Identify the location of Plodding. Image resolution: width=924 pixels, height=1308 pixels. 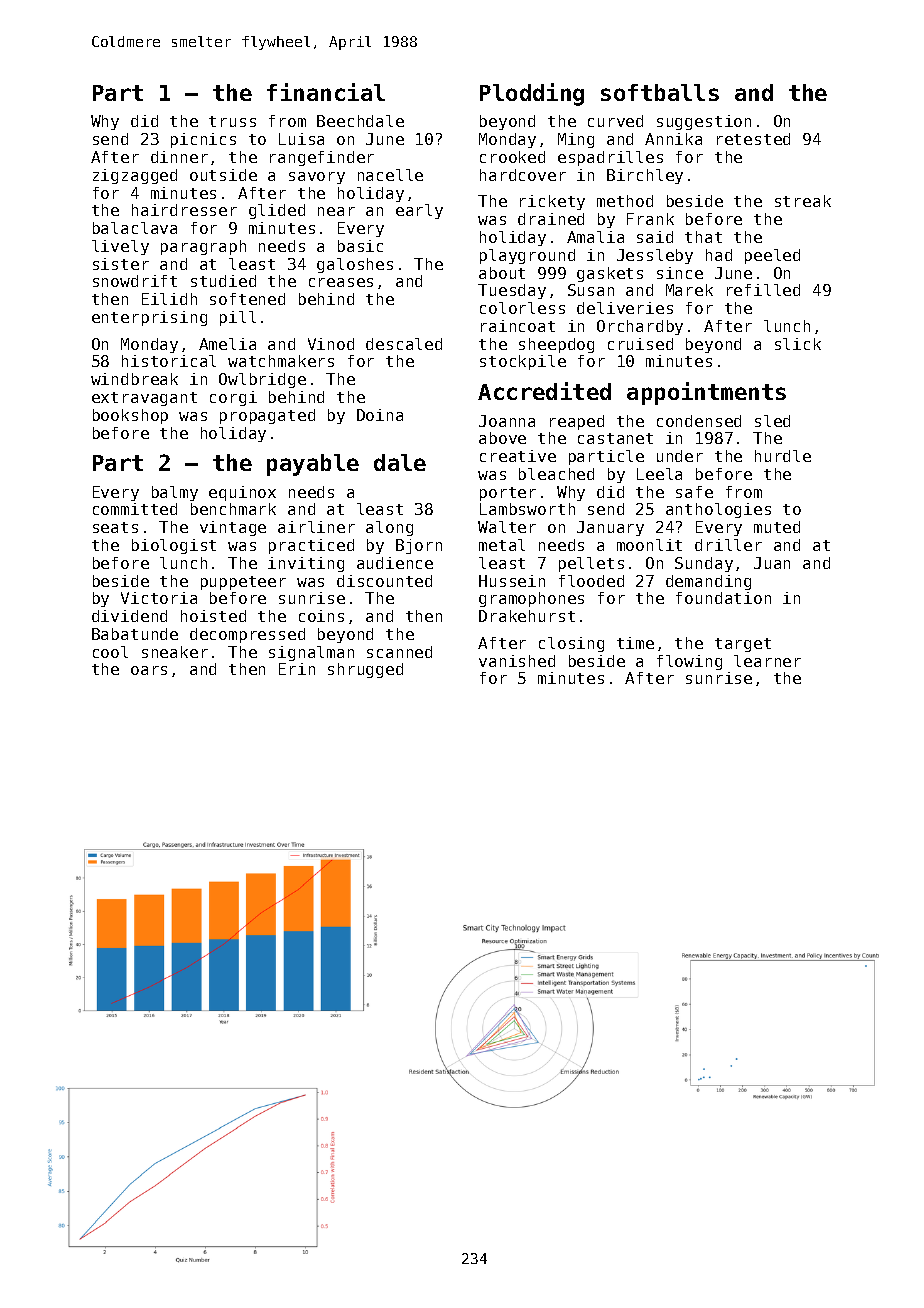
(532, 94).
